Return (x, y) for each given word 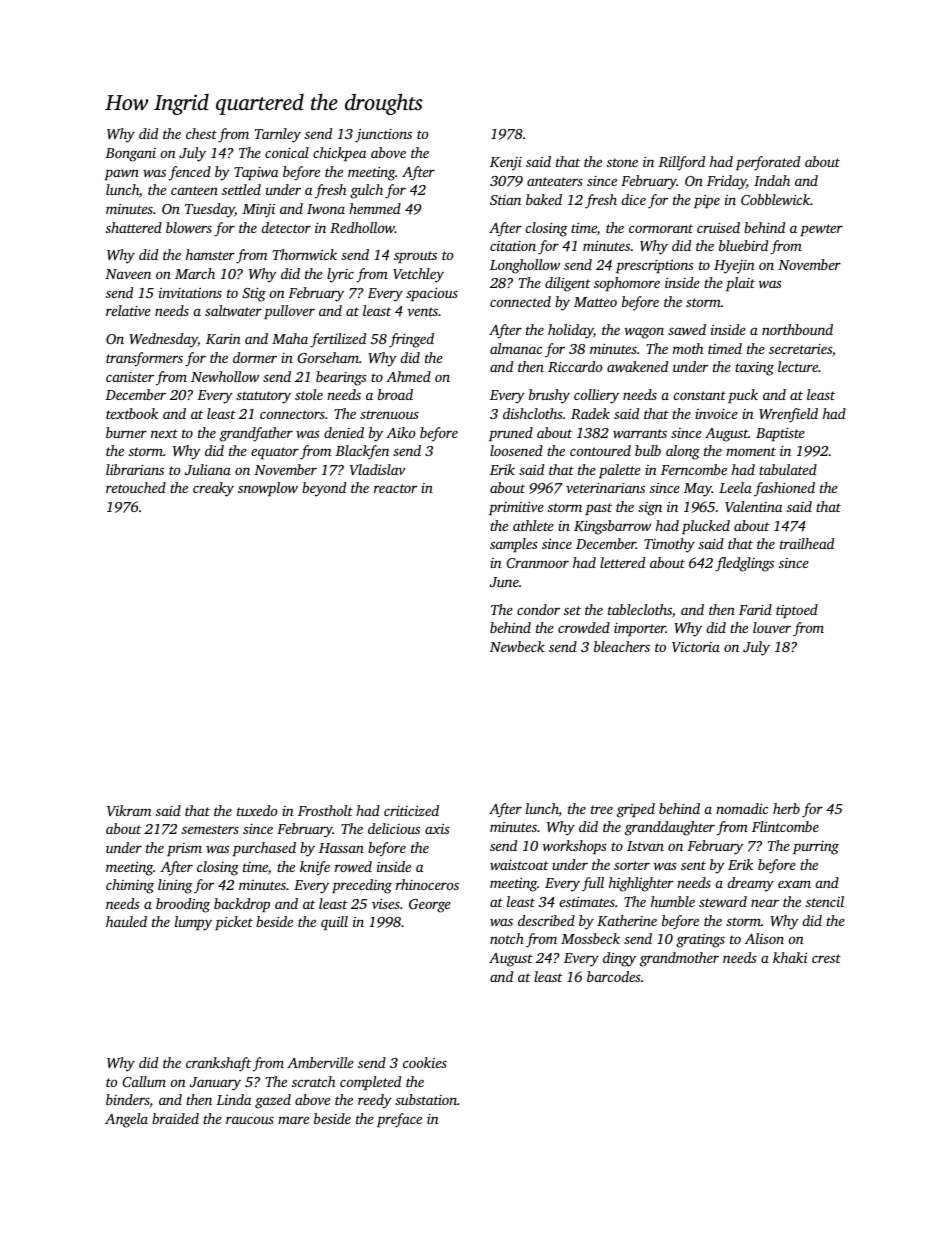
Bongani (130, 155)
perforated (768, 163)
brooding (183, 905)
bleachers (622, 646)
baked (544, 199)
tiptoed (797, 611)
